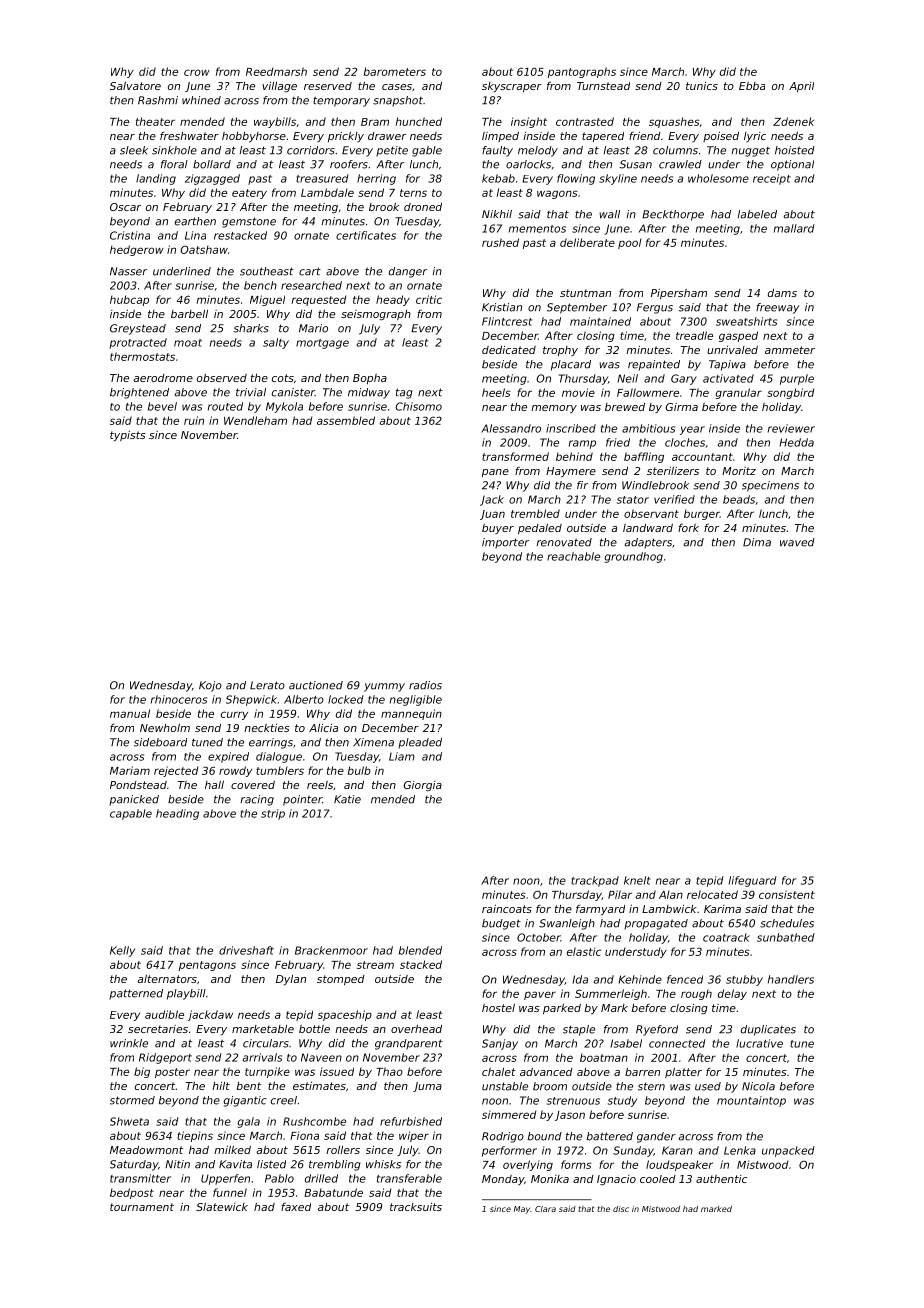  I want to click on gander, so click(656, 1137).
